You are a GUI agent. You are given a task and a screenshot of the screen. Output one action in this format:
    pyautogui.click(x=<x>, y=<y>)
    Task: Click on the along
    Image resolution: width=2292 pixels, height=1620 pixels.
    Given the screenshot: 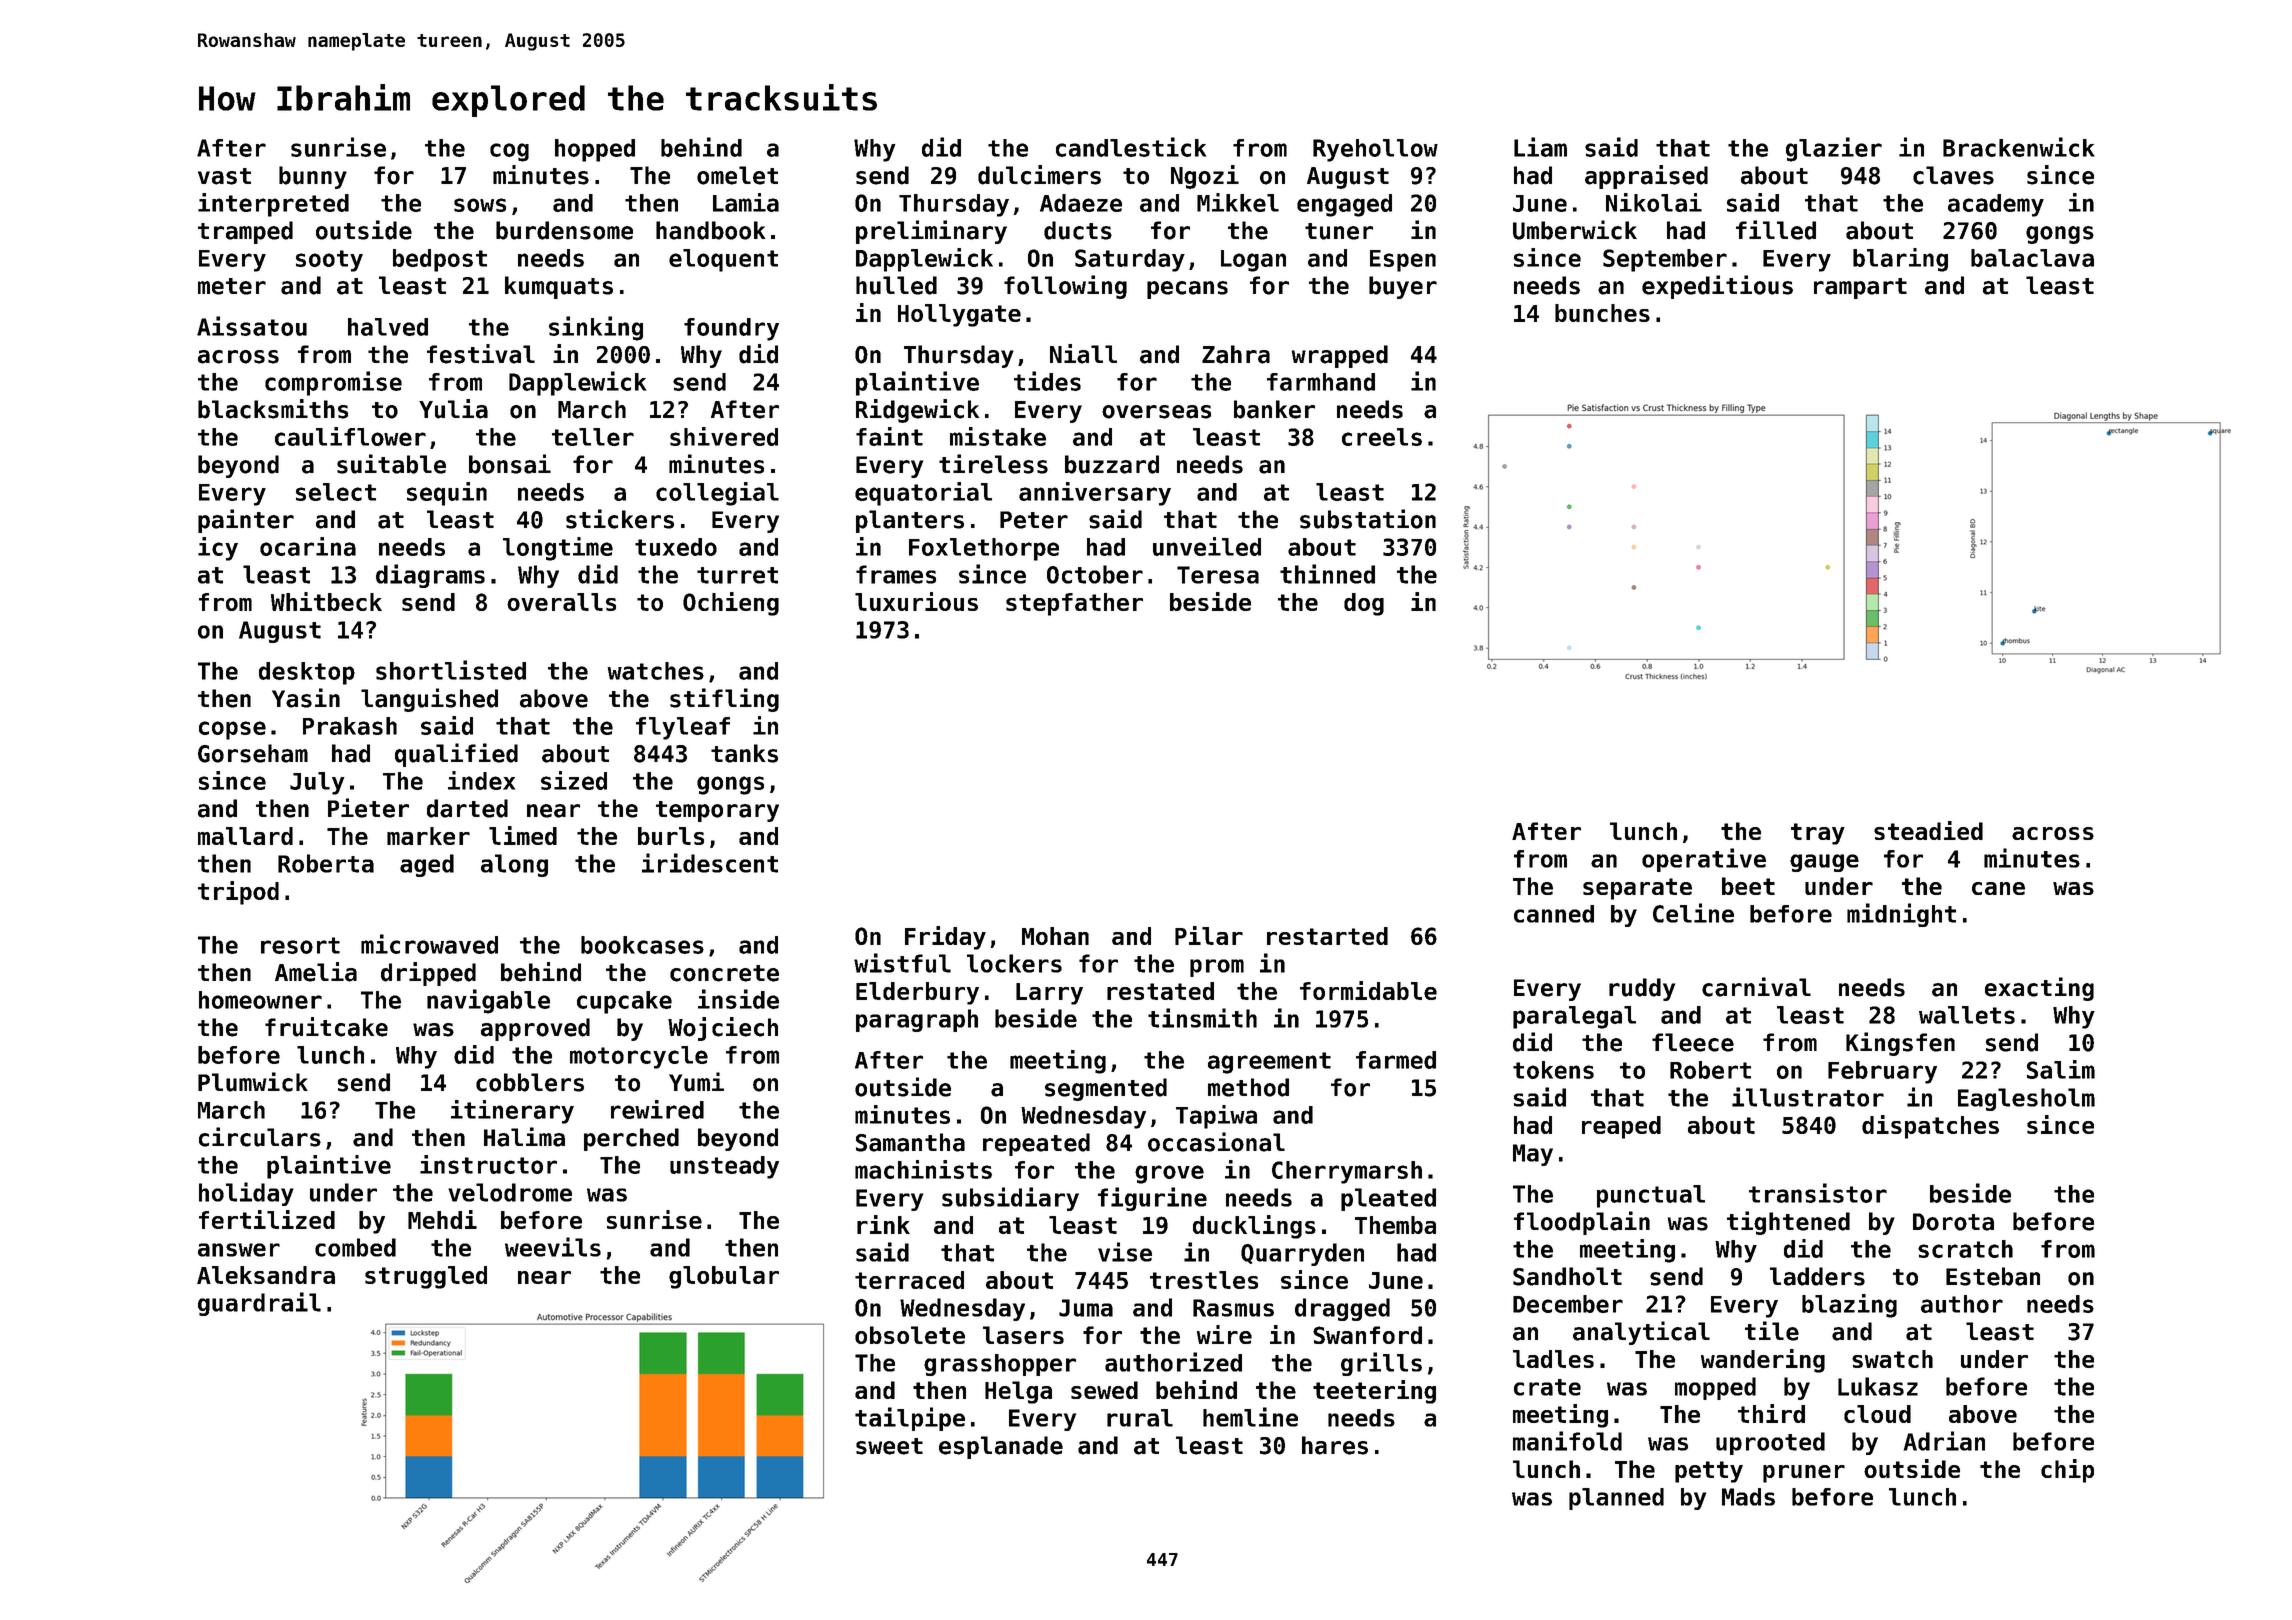 What is the action you would take?
    pyautogui.click(x=514, y=865)
